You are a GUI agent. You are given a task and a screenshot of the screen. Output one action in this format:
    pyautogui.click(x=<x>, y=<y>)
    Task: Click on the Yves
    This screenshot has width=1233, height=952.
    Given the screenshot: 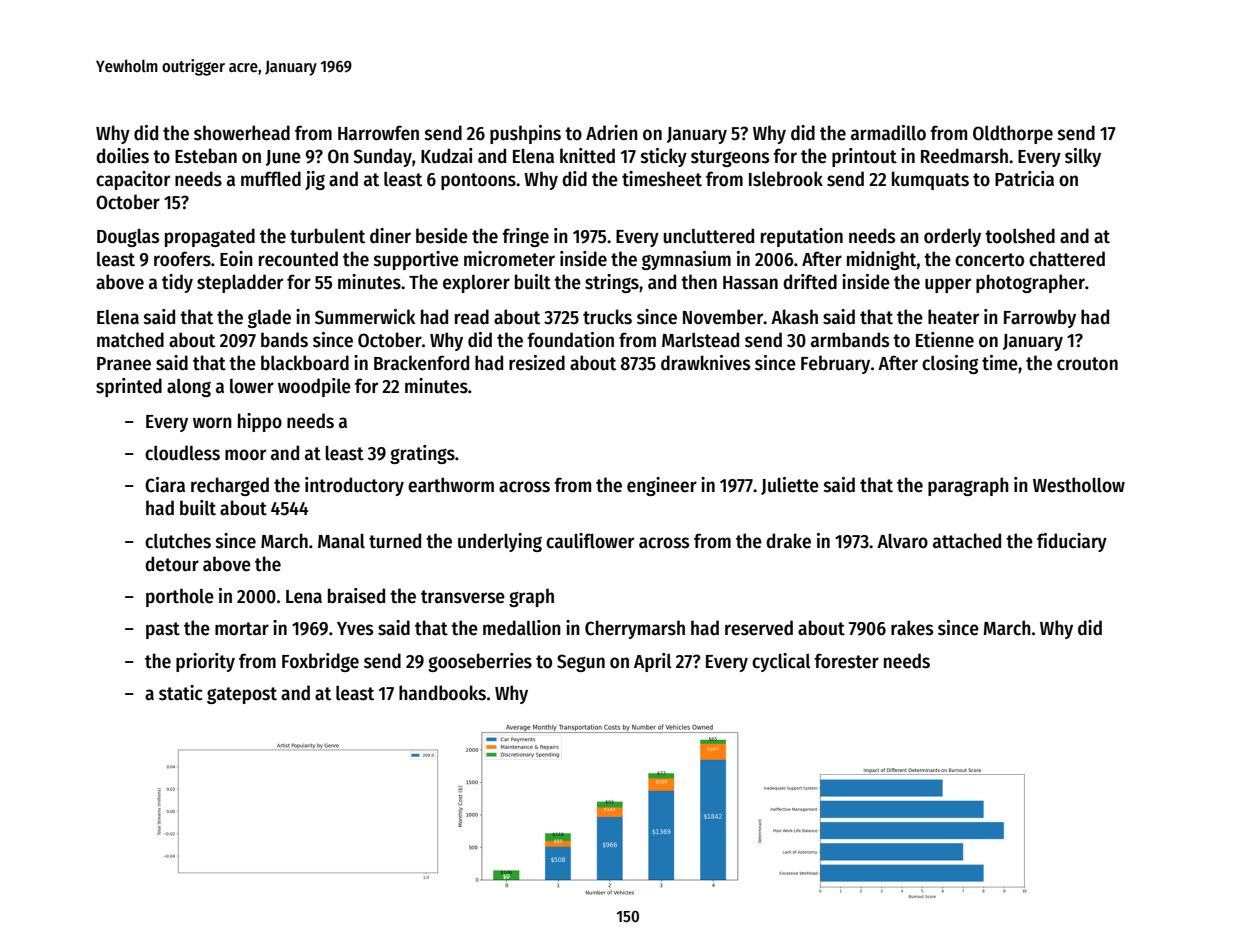 What is the action you would take?
    pyautogui.click(x=355, y=629)
